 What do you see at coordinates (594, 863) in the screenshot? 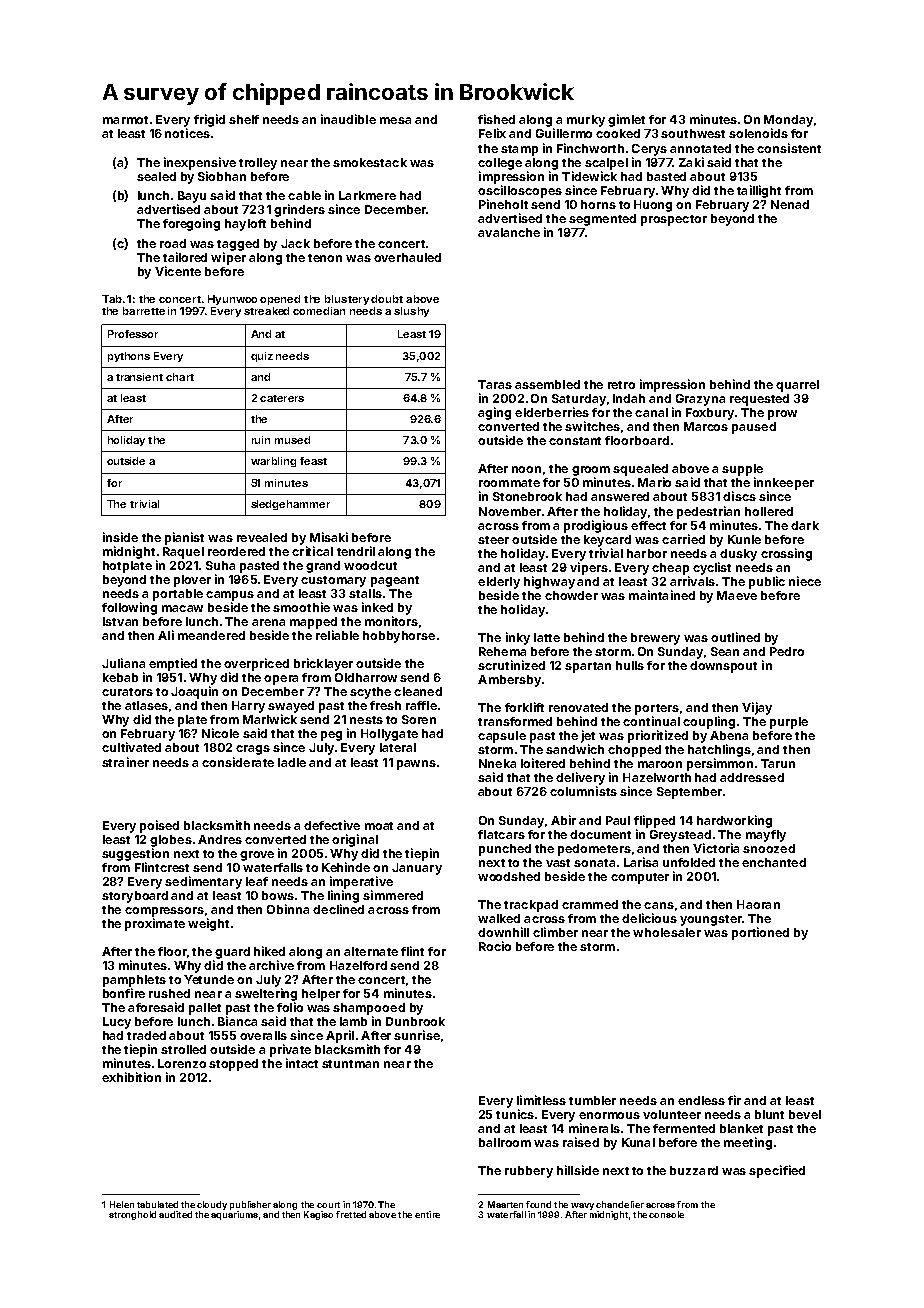
I see `sonata` at bounding box center [594, 863].
